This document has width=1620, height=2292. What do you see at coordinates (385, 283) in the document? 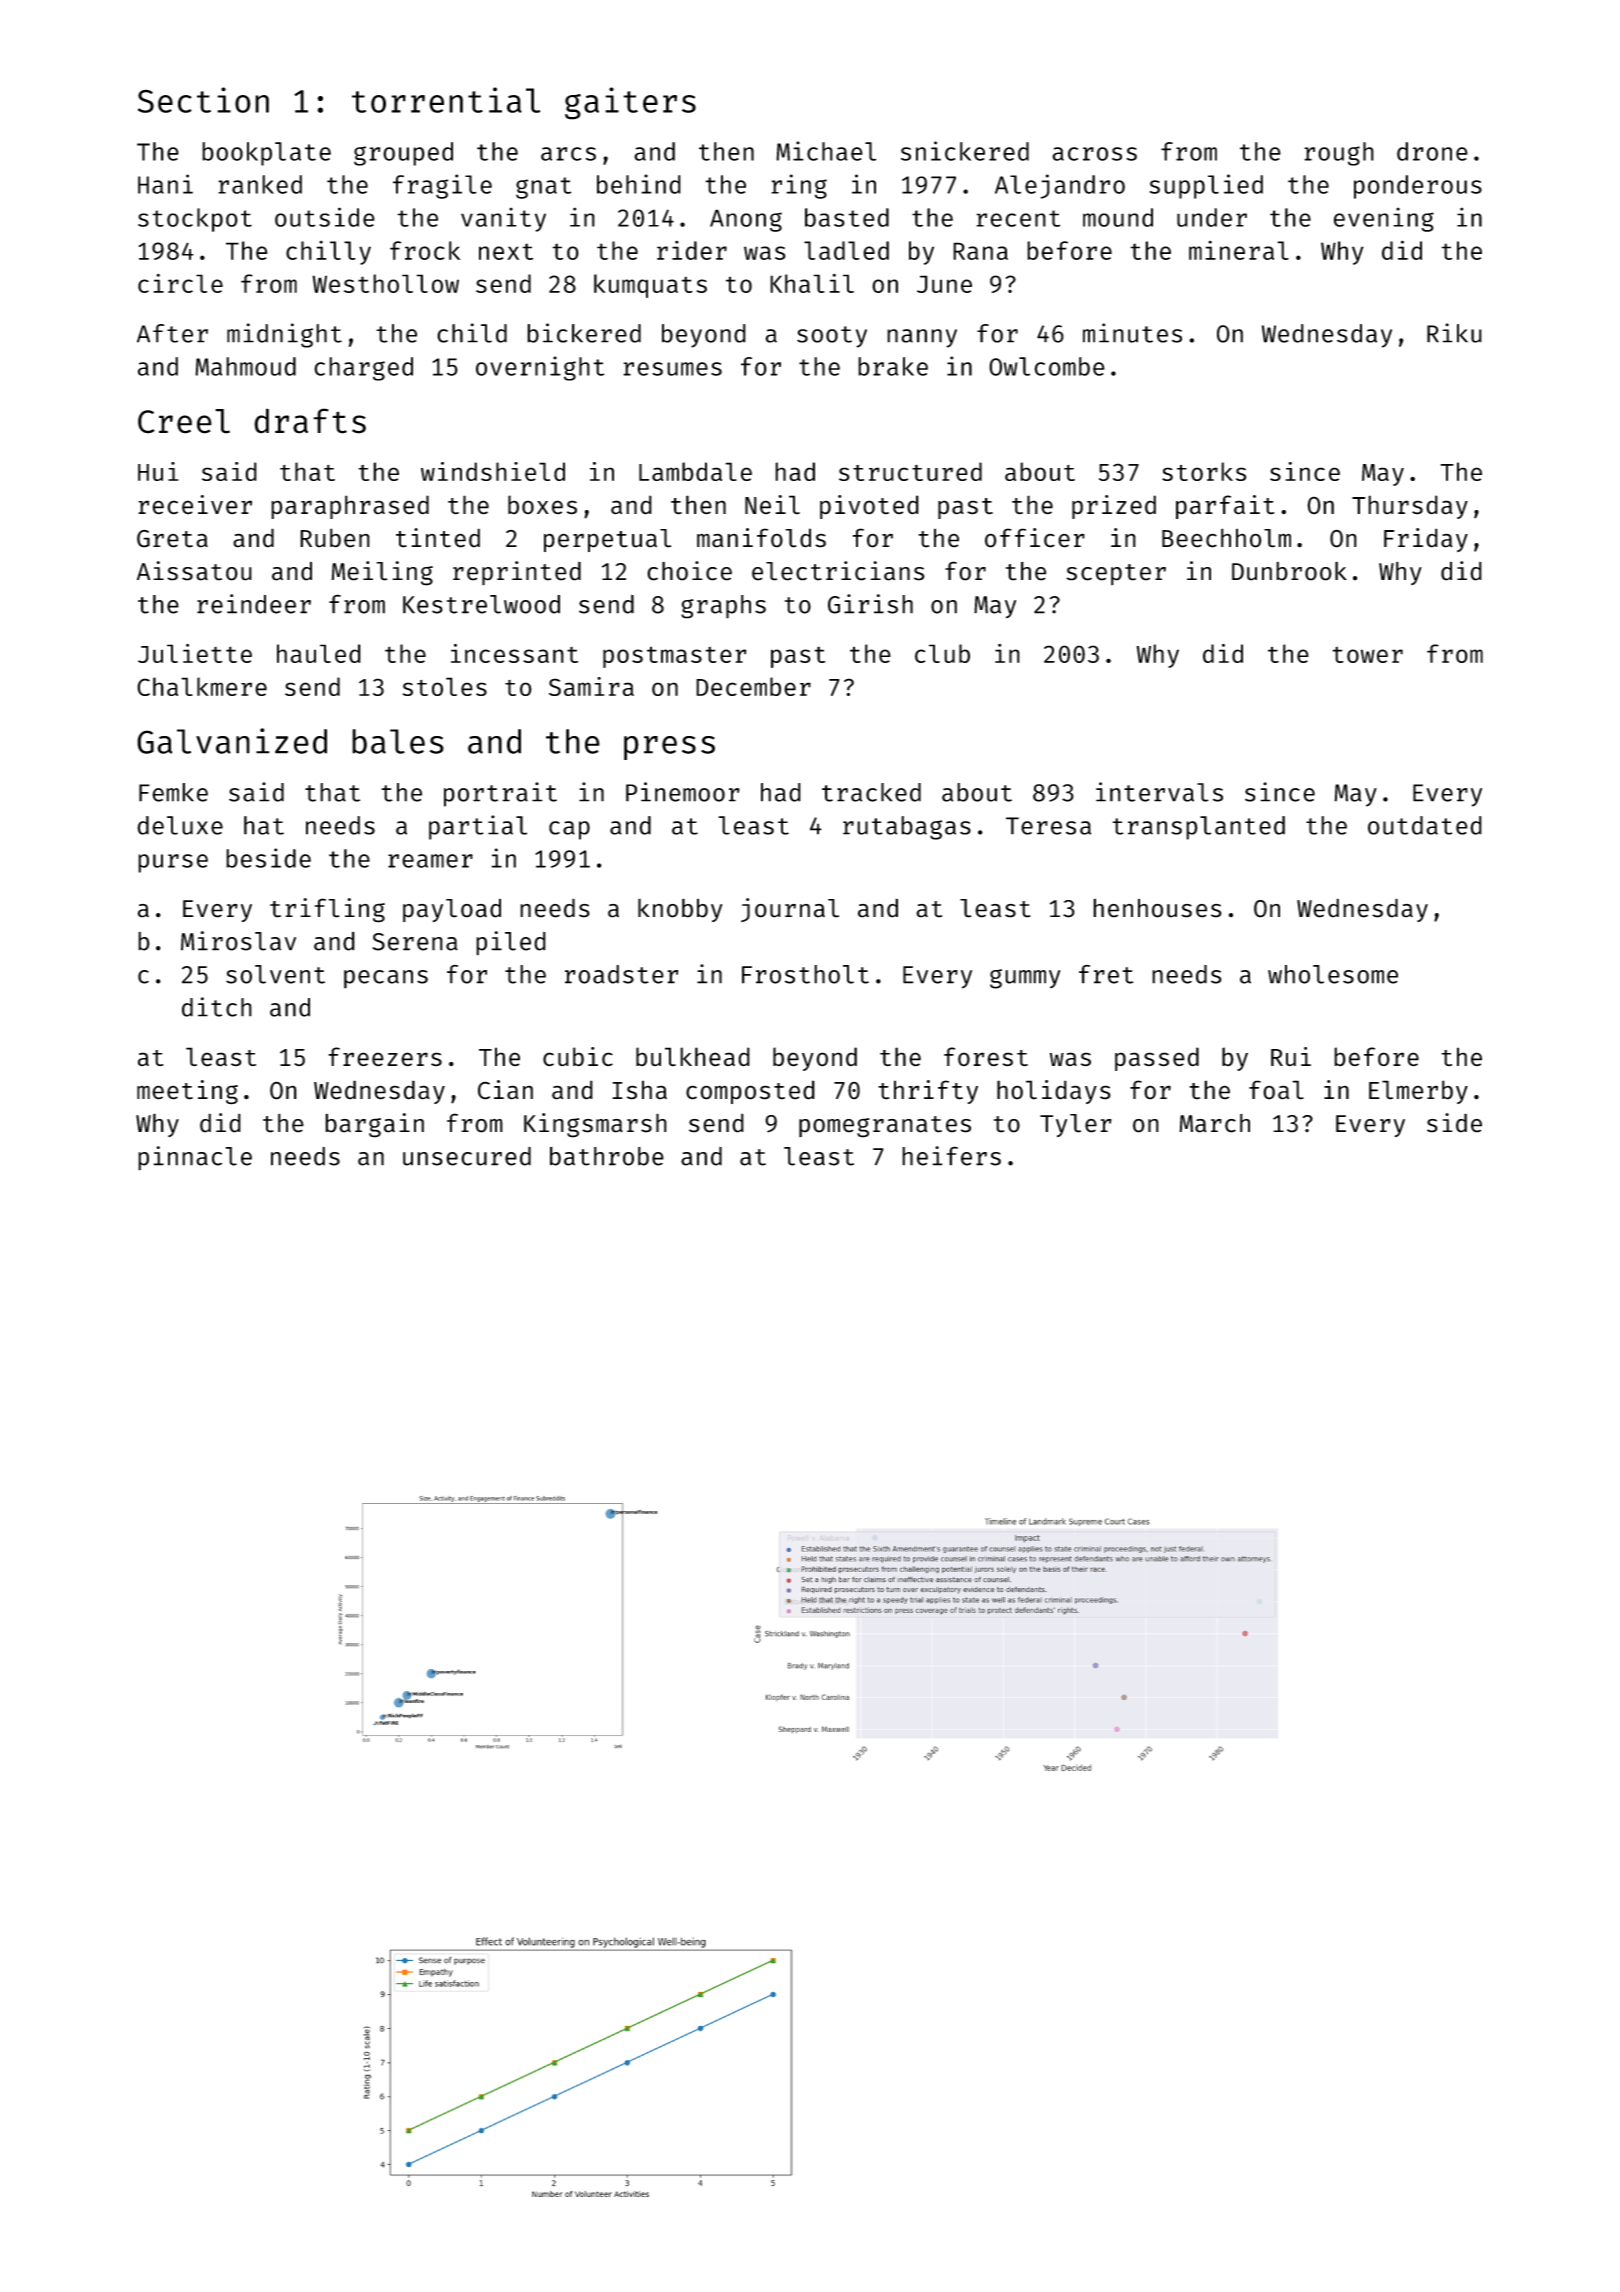
I see `Westhollow` at bounding box center [385, 283].
